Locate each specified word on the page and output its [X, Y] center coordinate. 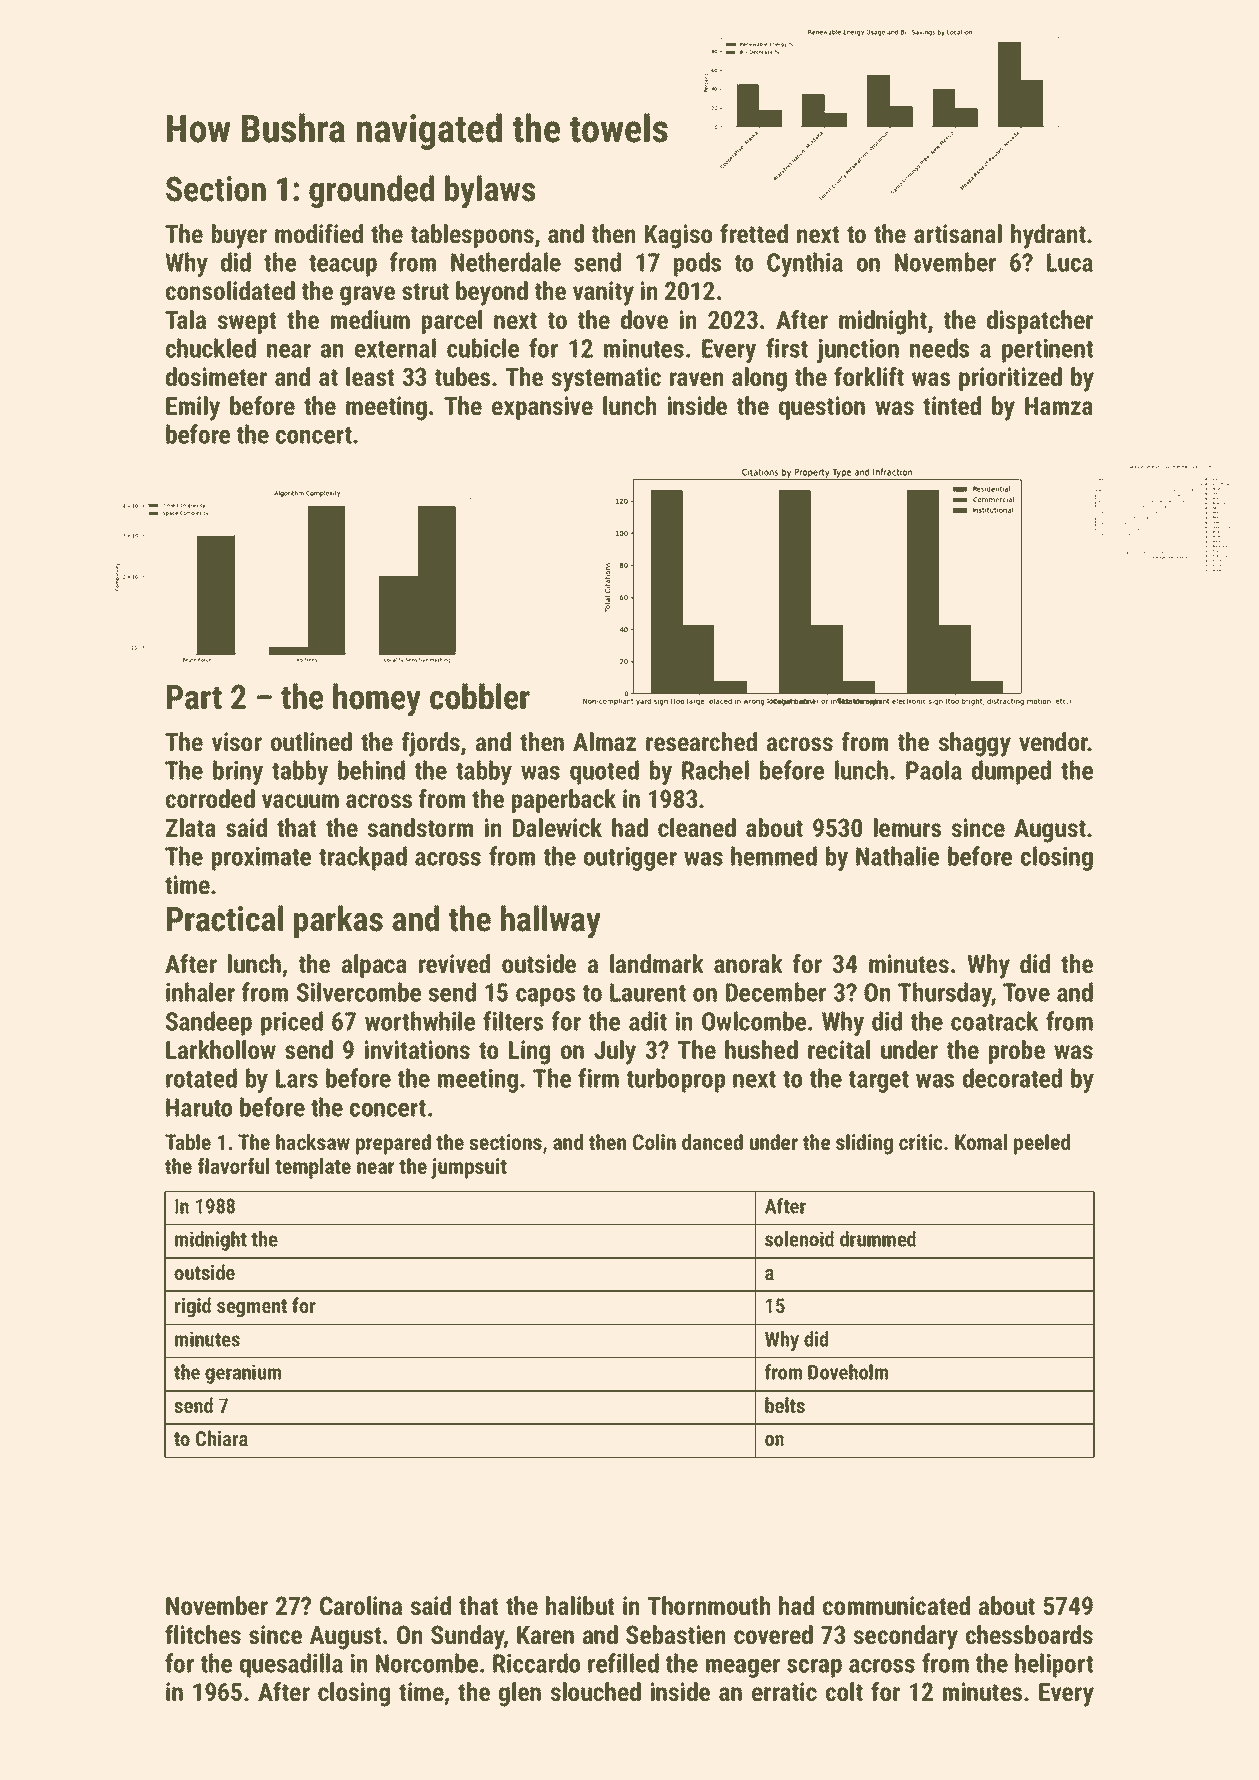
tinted [952, 406]
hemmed [774, 856]
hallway [551, 921]
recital [839, 1050]
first [787, 348]
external [395, 348]
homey [377, 699]
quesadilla [291, 1665]
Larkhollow [221, 1050]
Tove [1026, 992]
